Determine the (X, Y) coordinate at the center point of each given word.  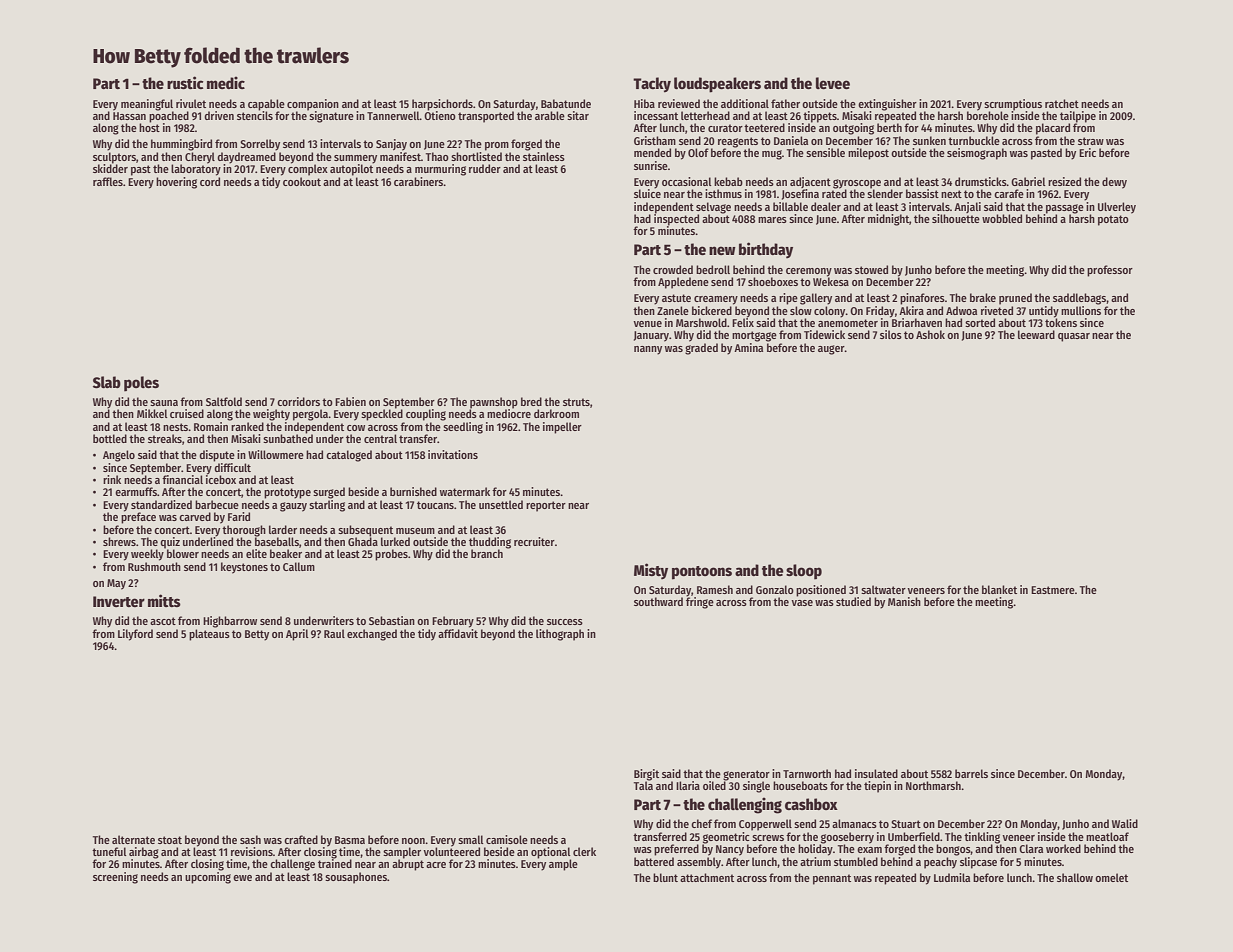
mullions (1081, 310)
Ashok (930, 334)
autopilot (351, 170)
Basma (350, 840)
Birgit (646, 775)
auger (831, 350)
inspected (676, 219)
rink (112, 479)
